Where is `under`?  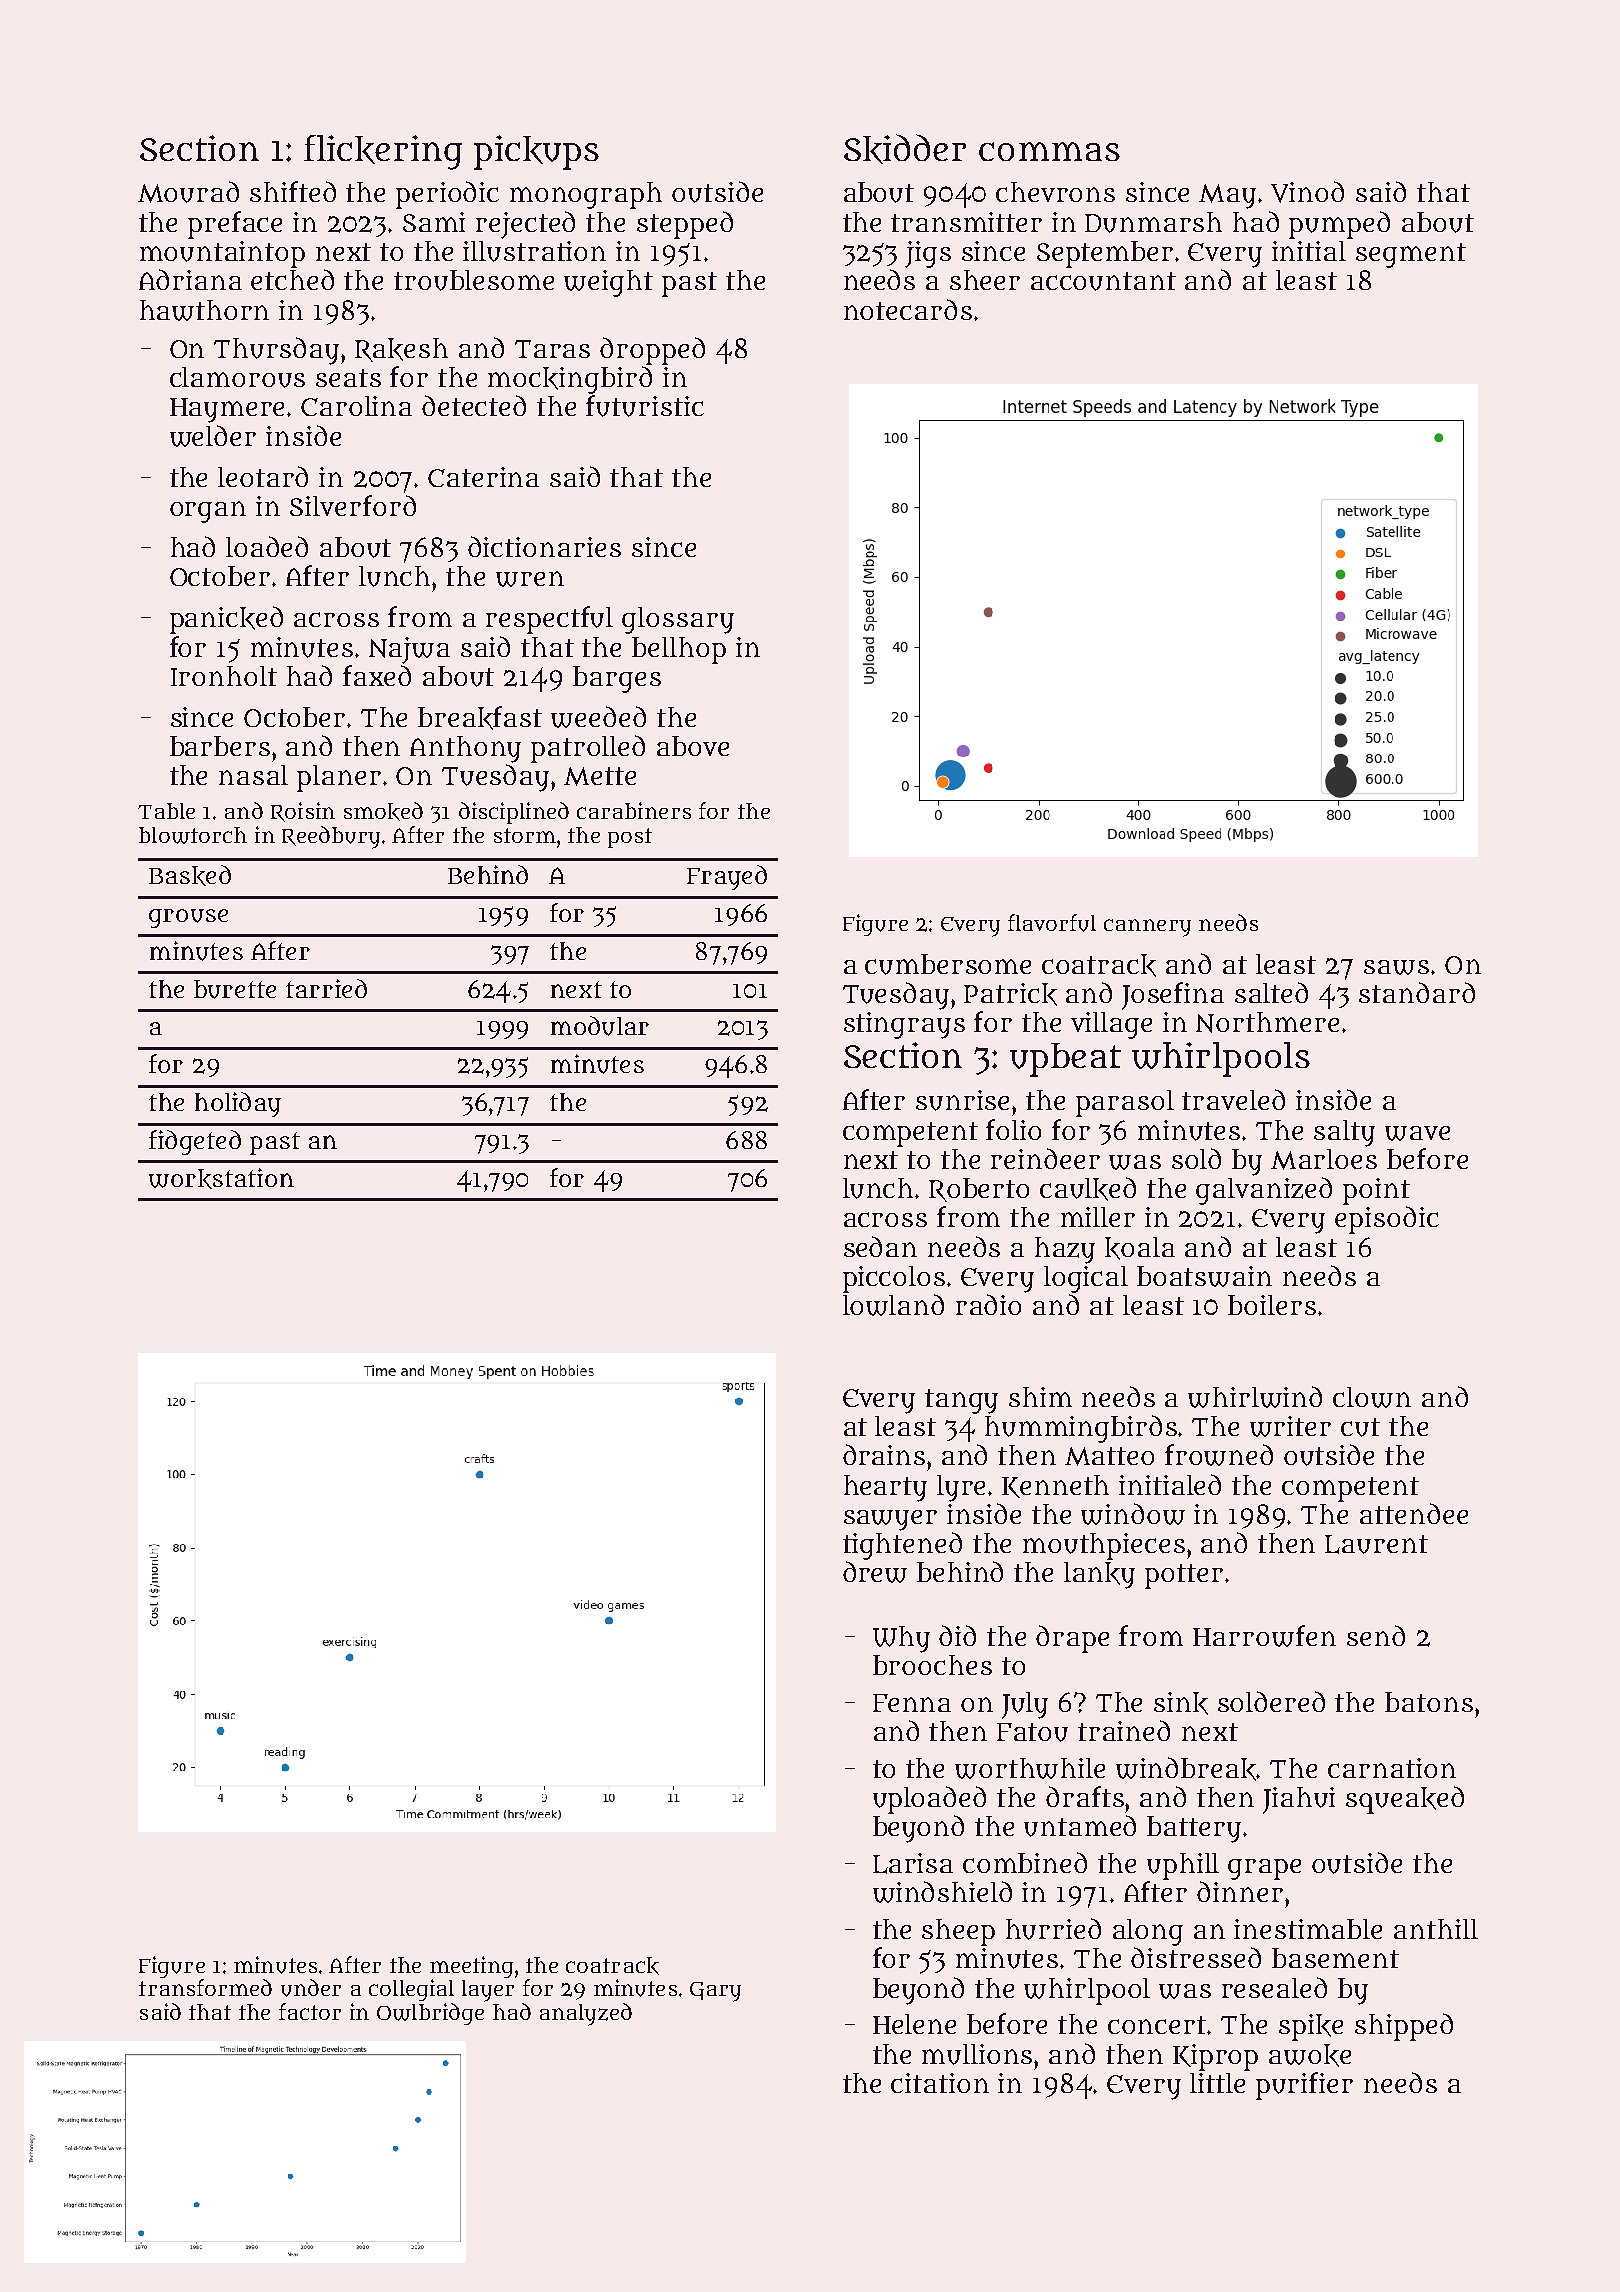
under is located at coordinates (311, 1988).
